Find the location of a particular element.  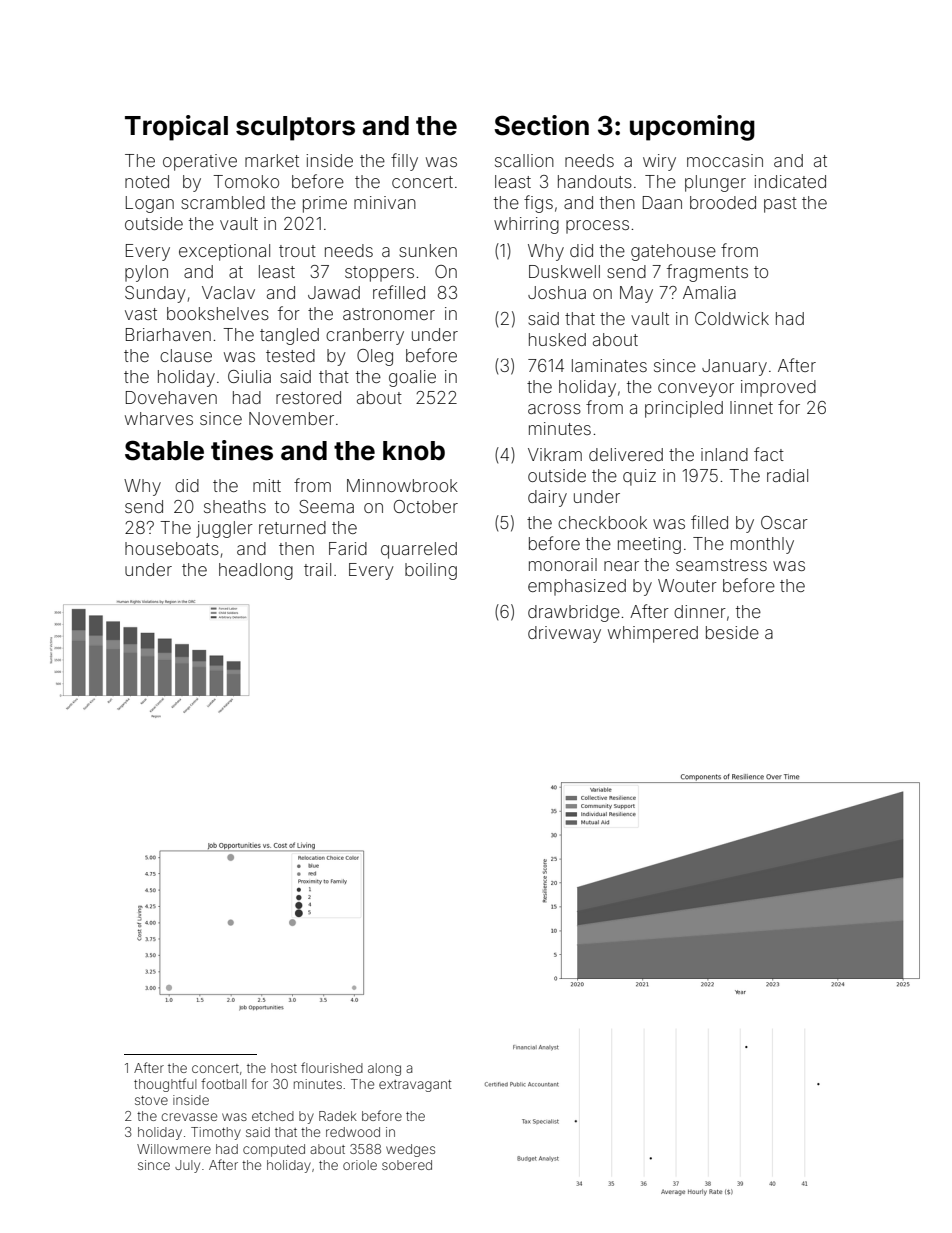

sobered is located at coordinates (407, 1165).
